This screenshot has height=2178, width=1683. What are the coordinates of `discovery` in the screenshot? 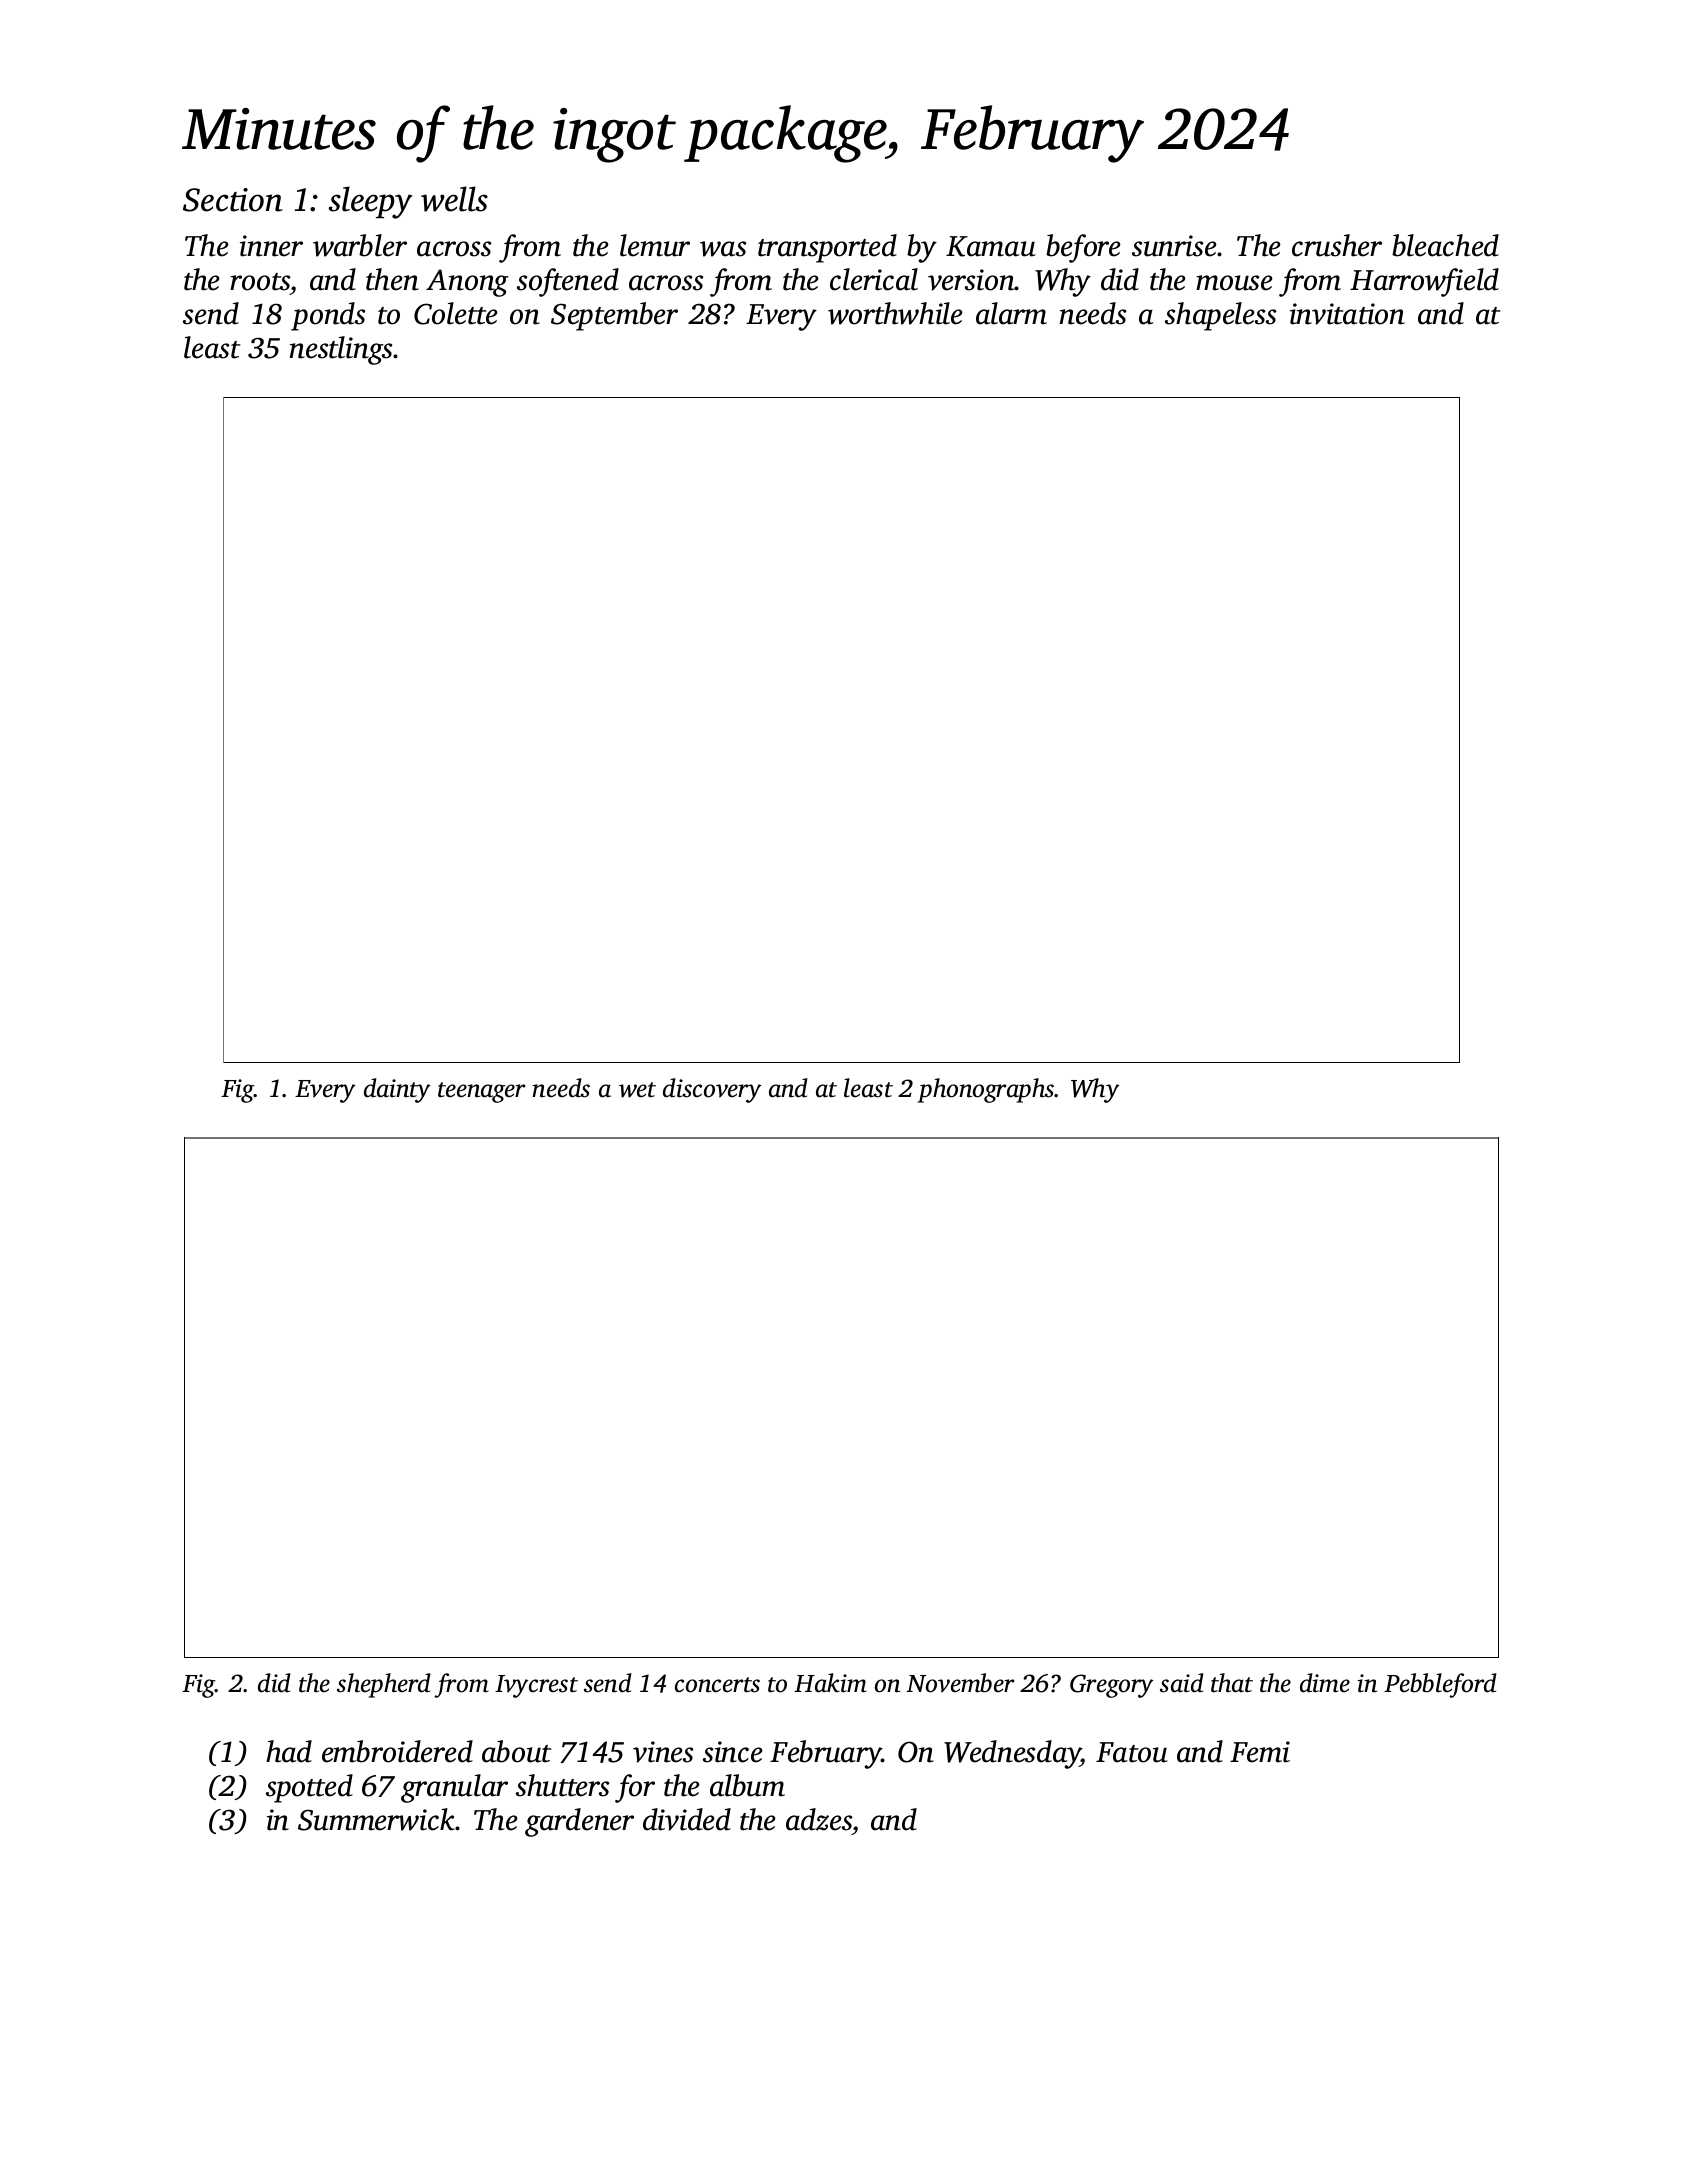 It's located at (712, 1090).
